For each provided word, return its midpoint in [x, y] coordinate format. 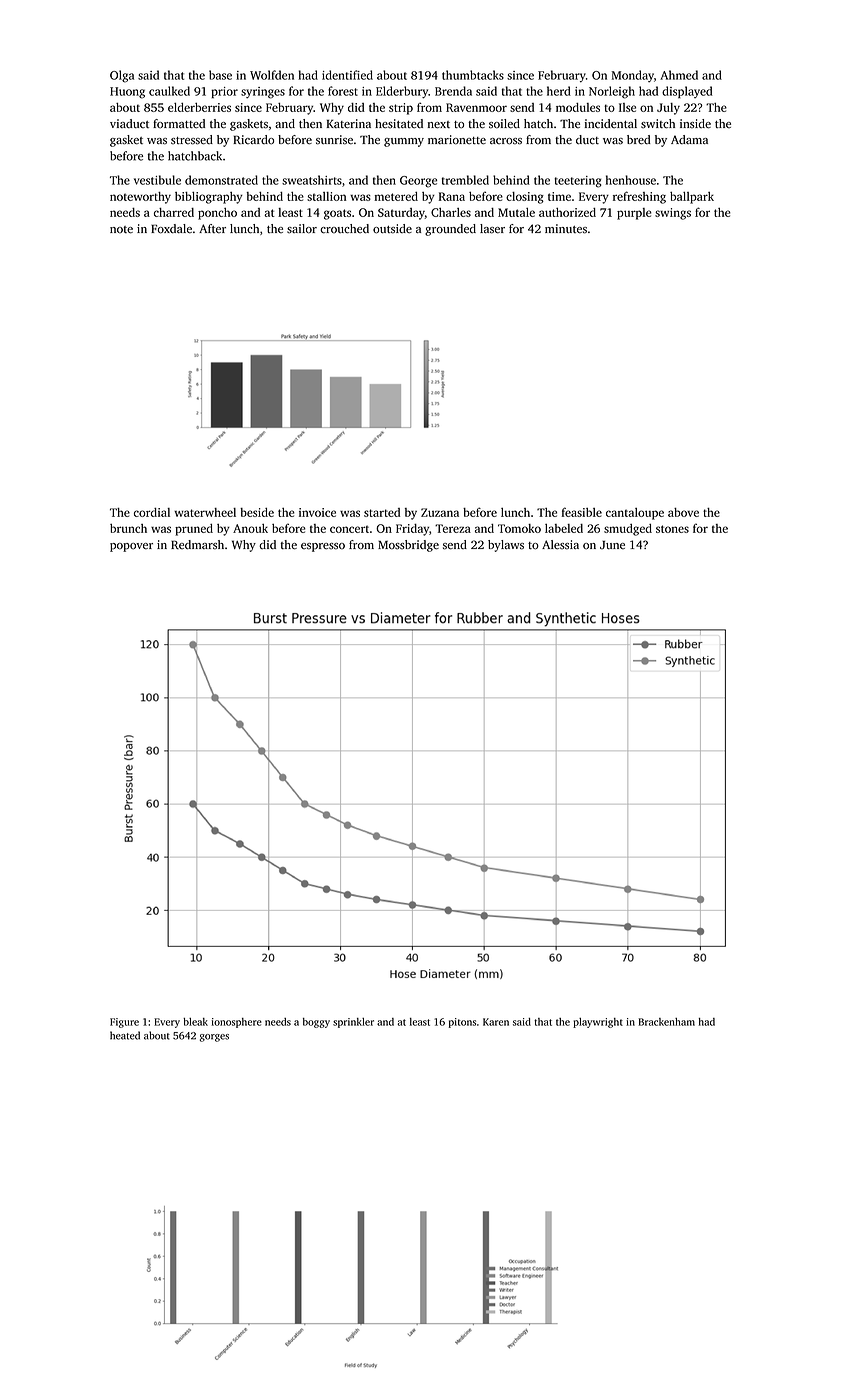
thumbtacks [473, 75]
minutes [566, 229]
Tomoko [519, 528]
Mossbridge [408, 546]
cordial [152, 512]
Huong [127, 93]
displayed [687, 92]
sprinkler [353, 1023]
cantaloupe [635, 514]
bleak [195, 1022]
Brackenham [667, 1022]
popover [131, 547]
